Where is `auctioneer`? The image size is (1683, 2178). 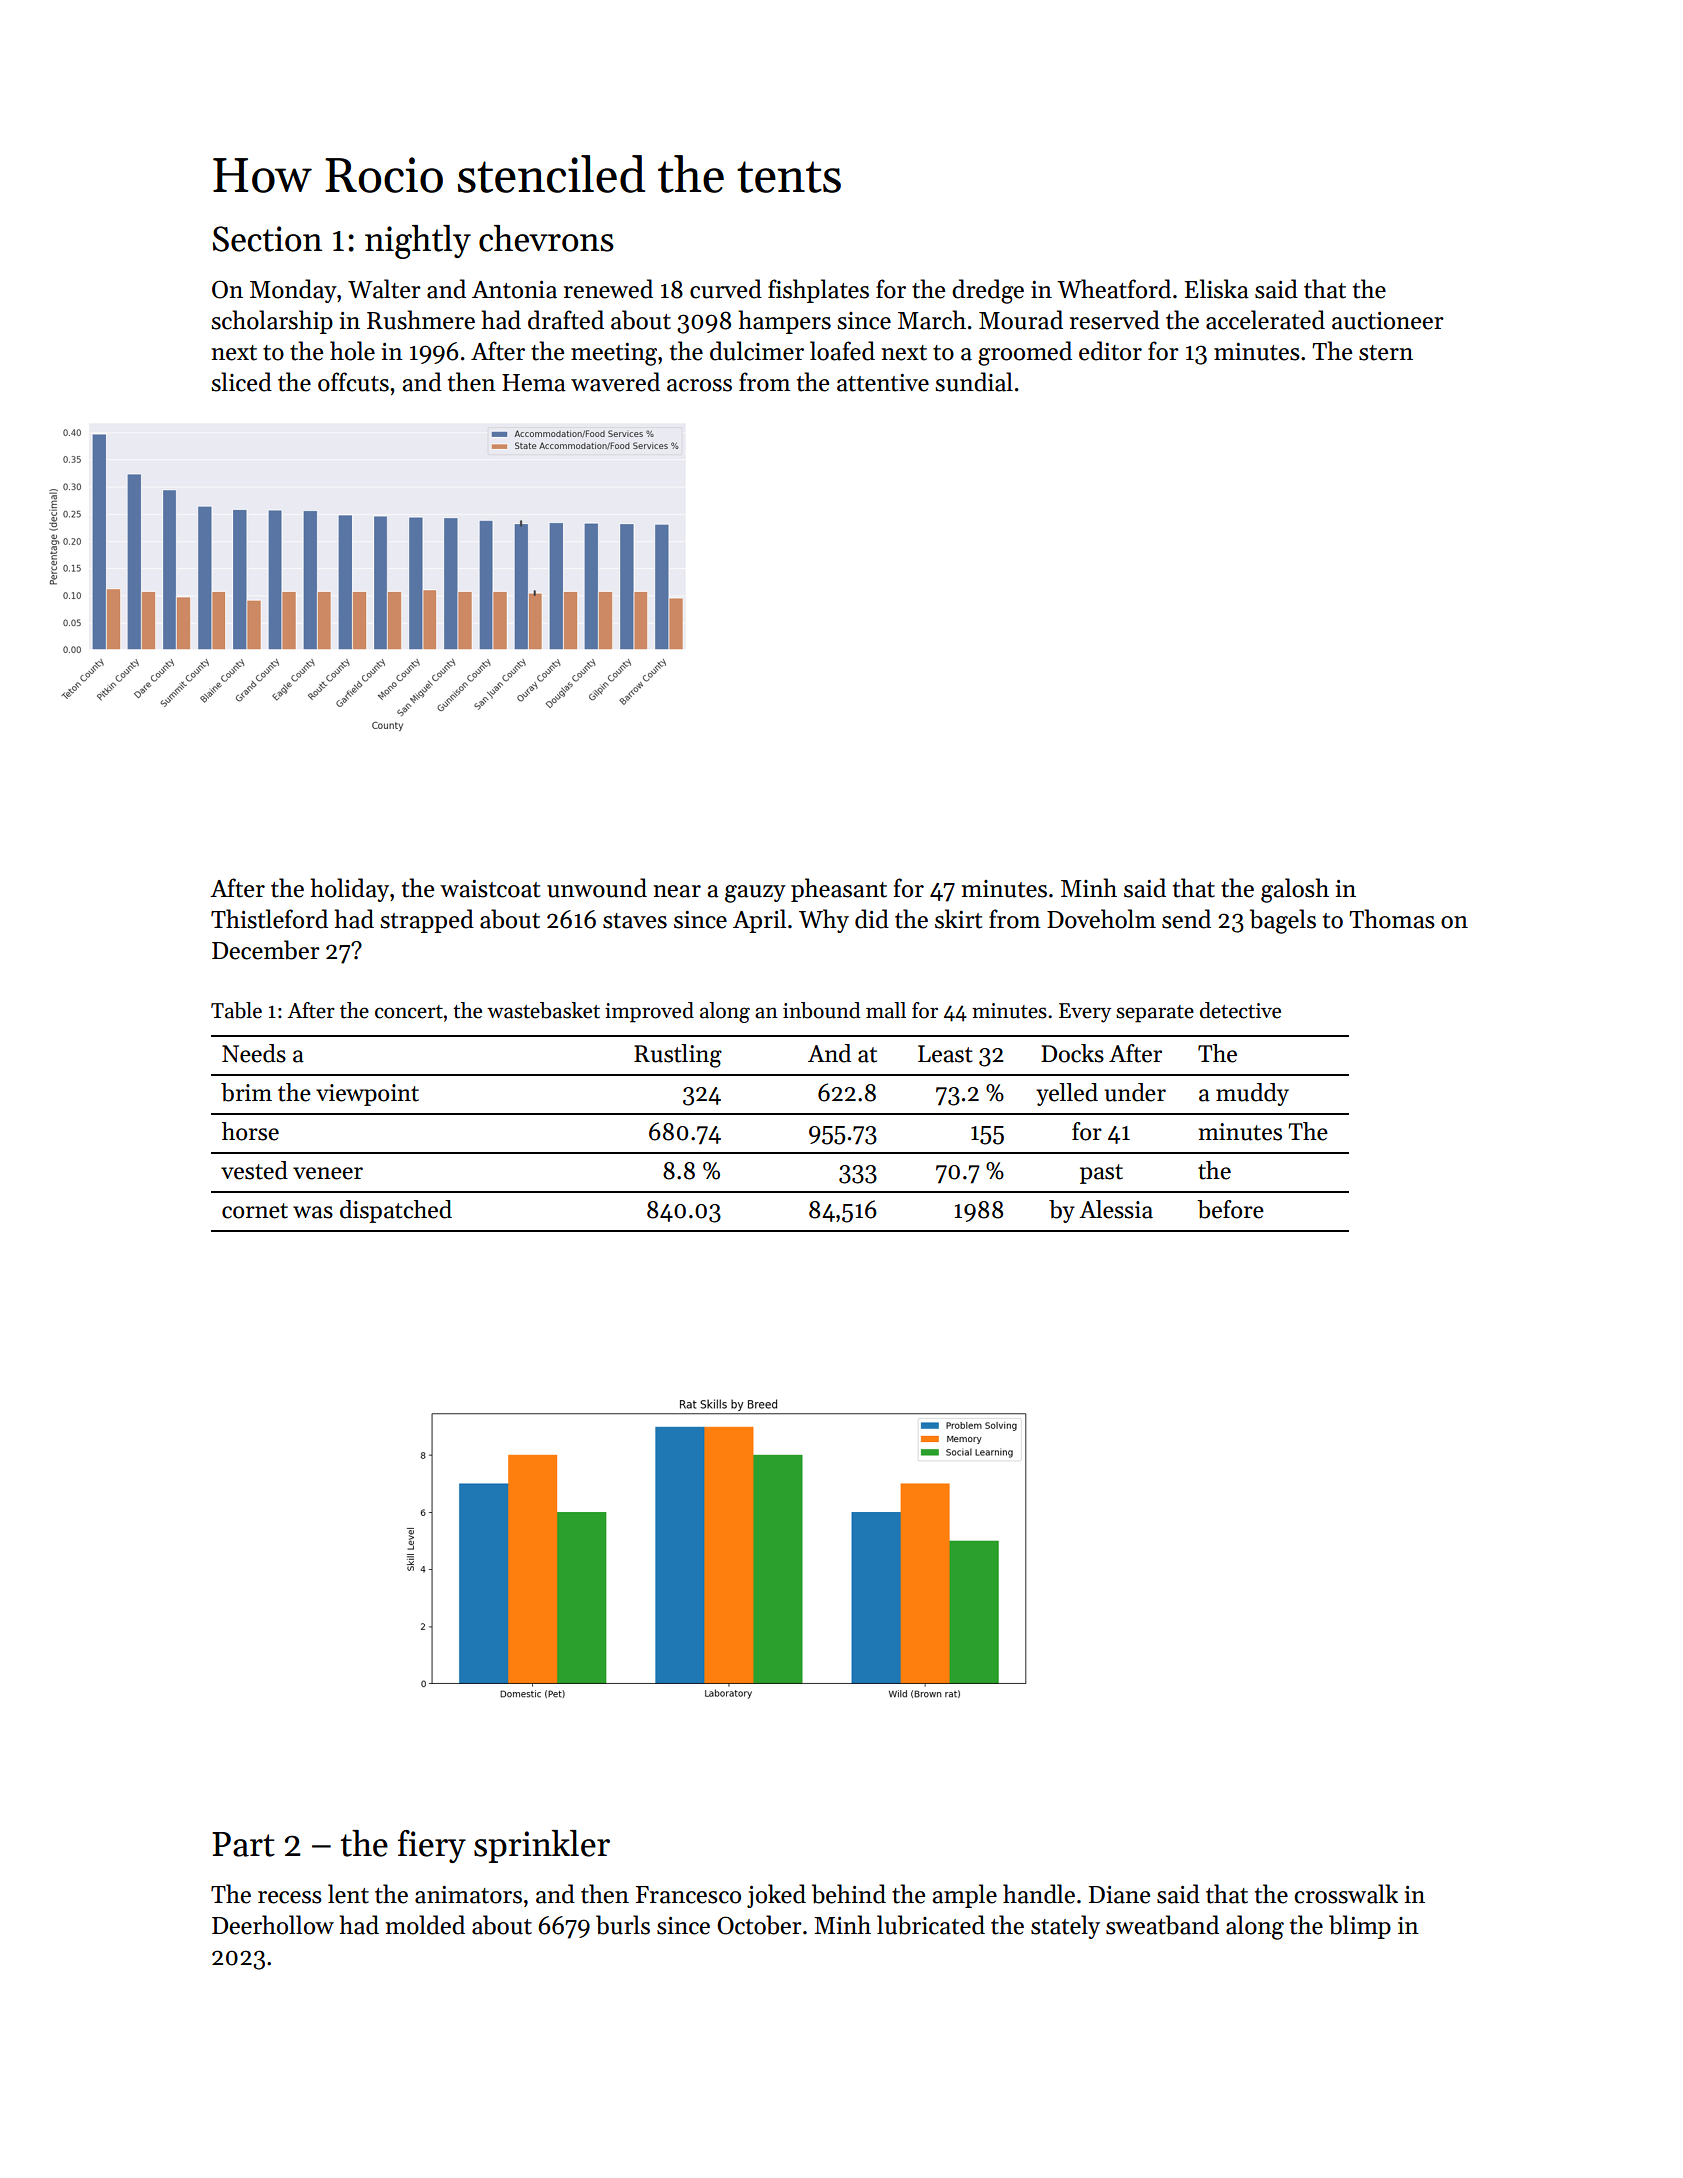
auctioneer is located at coordinates (1388, 321).
